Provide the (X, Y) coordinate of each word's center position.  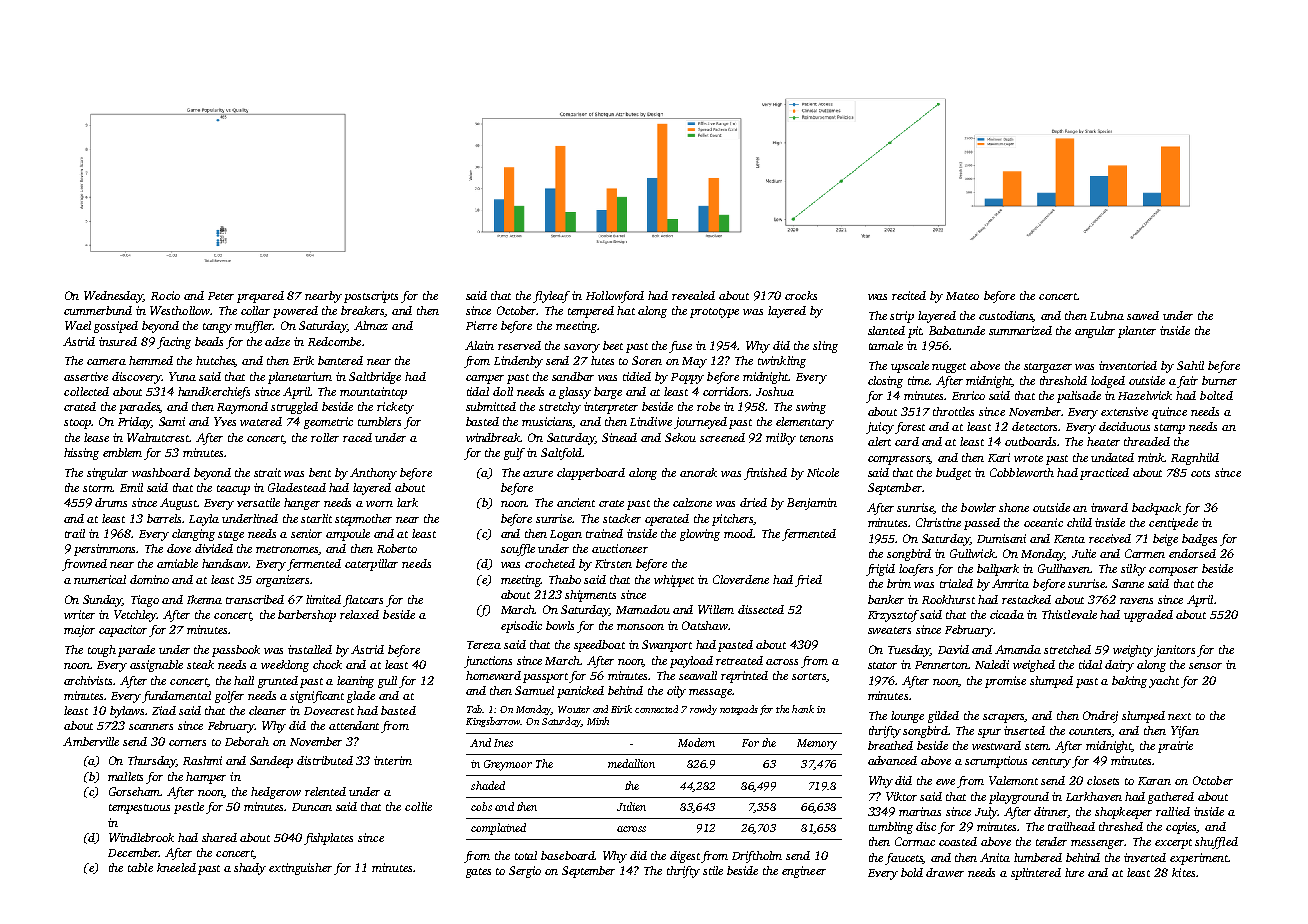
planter (1137, 332)
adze (277, 341)
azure (538, 474)
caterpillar (371, 565)
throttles (953, 411)
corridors (726, 391)
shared (219, 837)
